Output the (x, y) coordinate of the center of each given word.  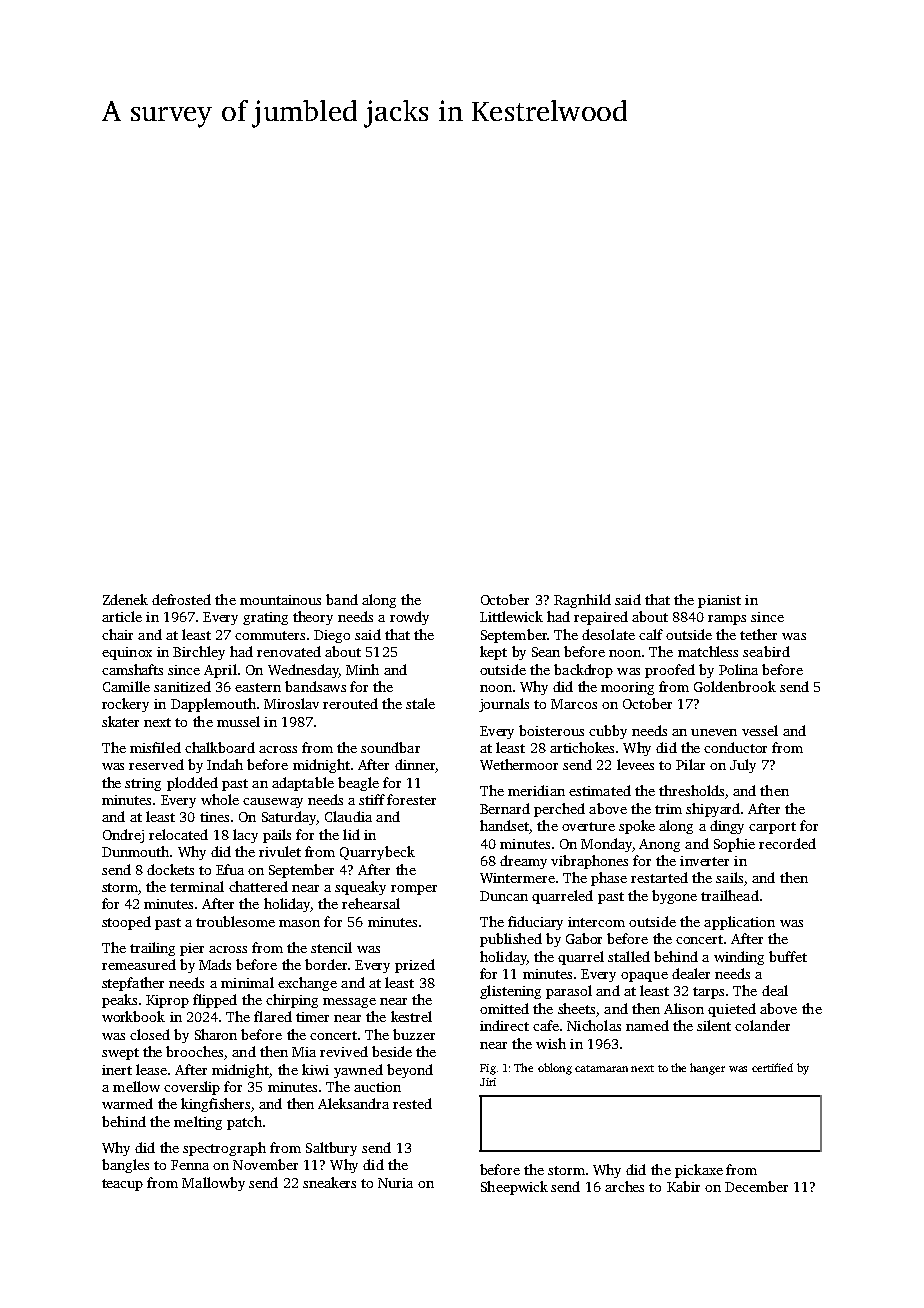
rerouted (350, 703)
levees (635, 764)
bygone (674, 897)
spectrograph (224, 1149)
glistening (510, 992)
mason (299, 923)
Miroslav (291, 703)
